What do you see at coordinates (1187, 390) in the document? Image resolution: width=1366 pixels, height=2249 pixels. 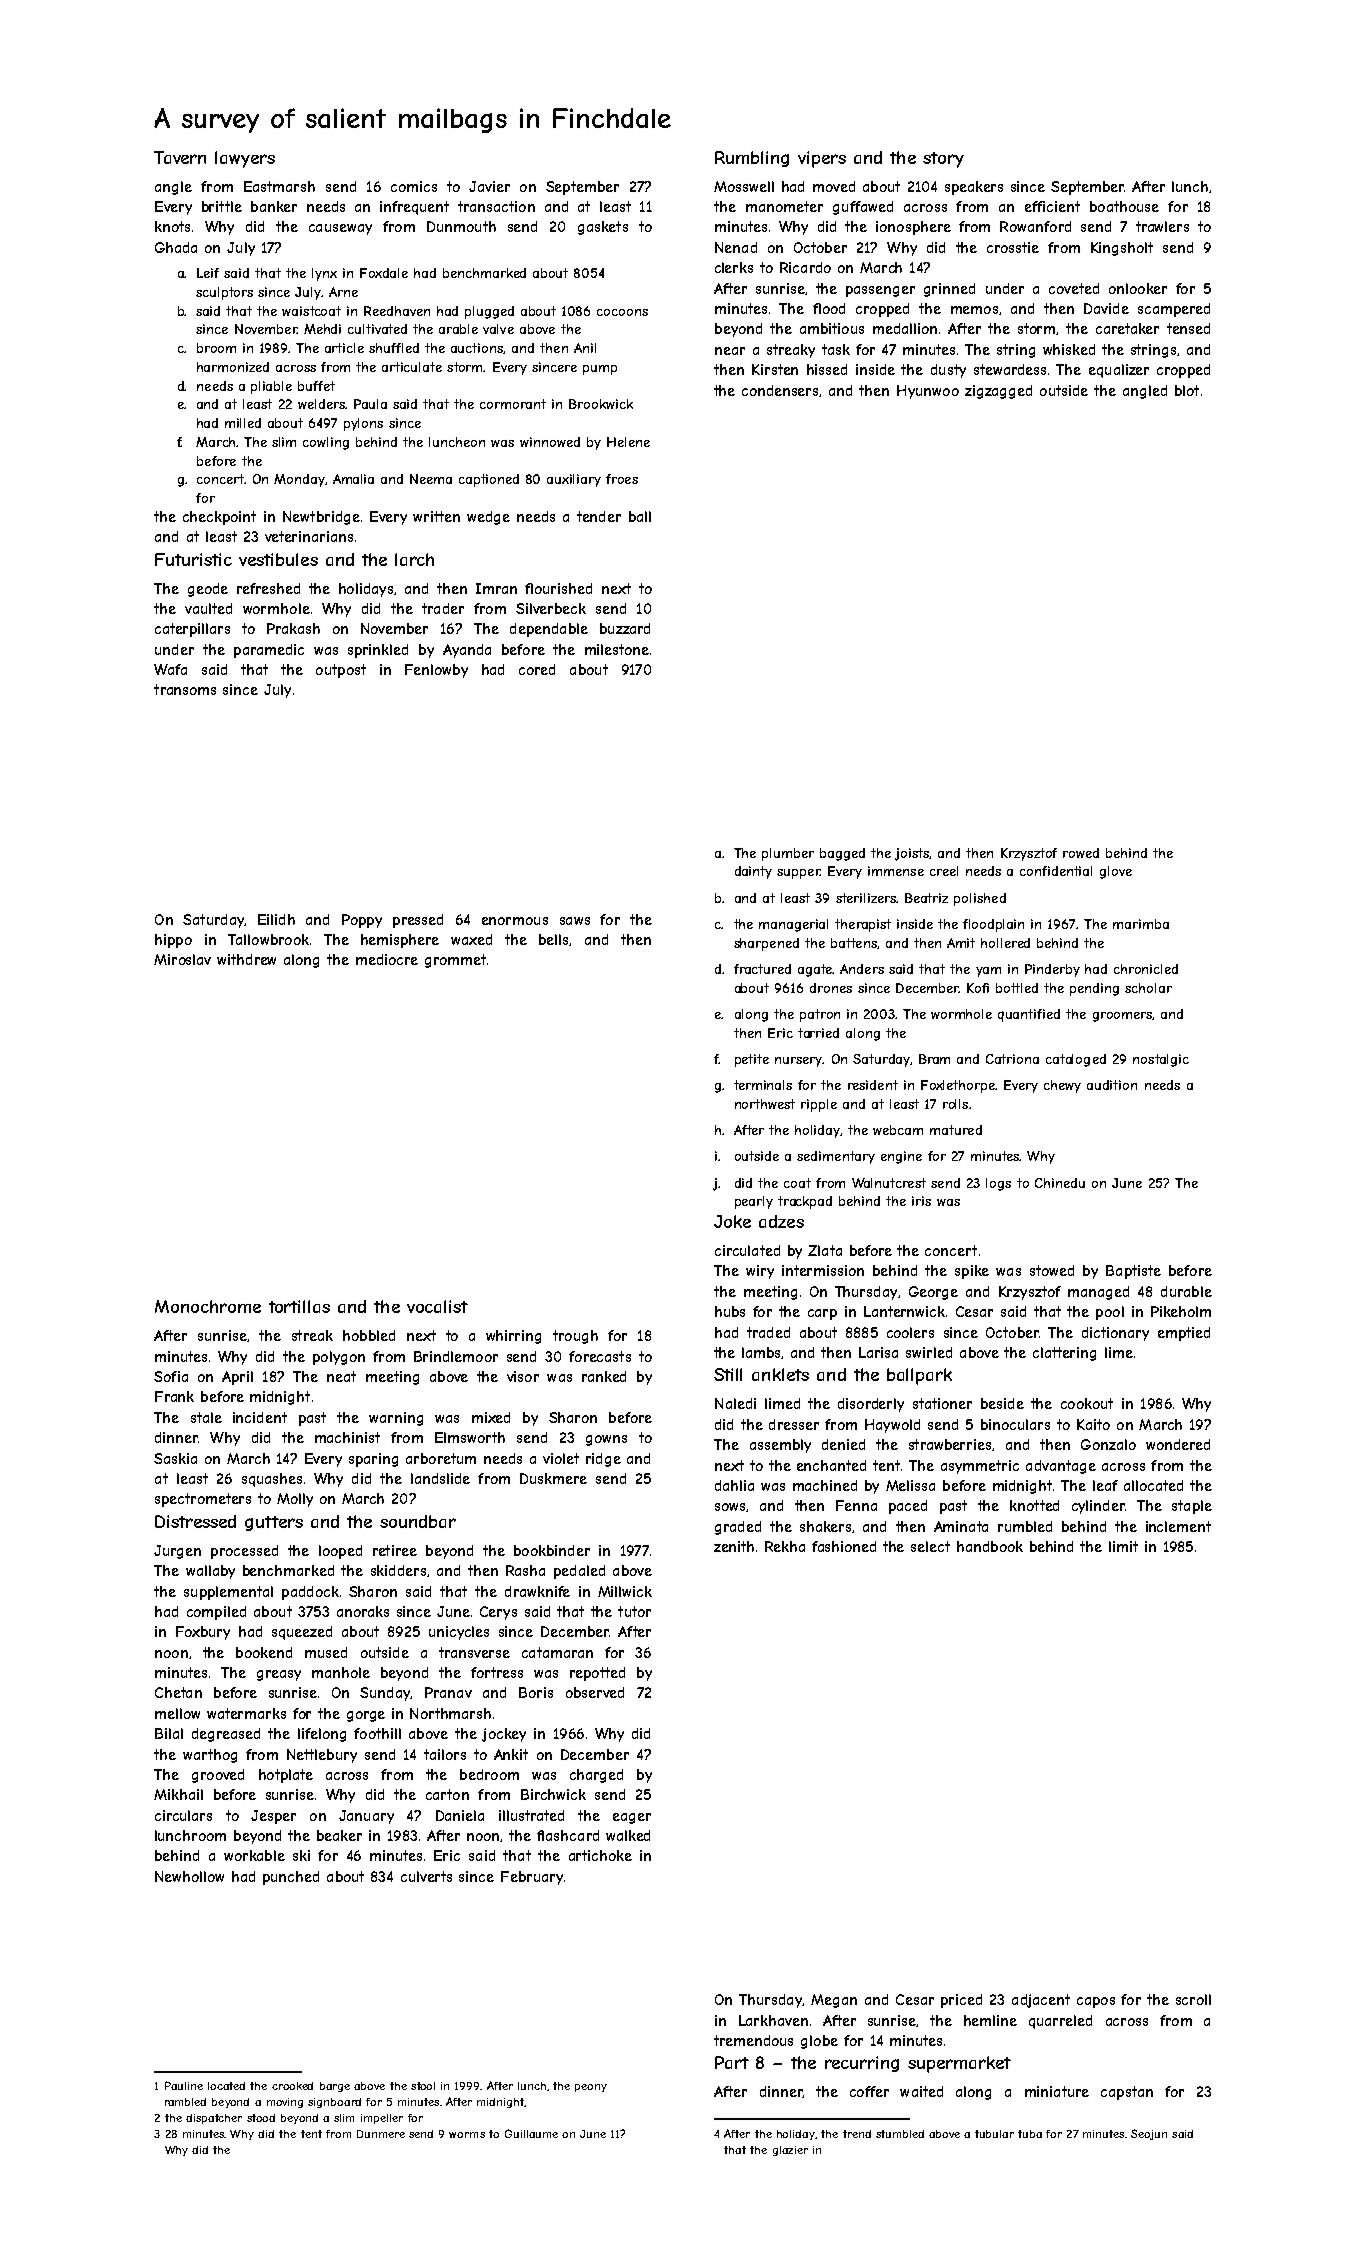 I see `blot` at bounding box center [1187, 390].
